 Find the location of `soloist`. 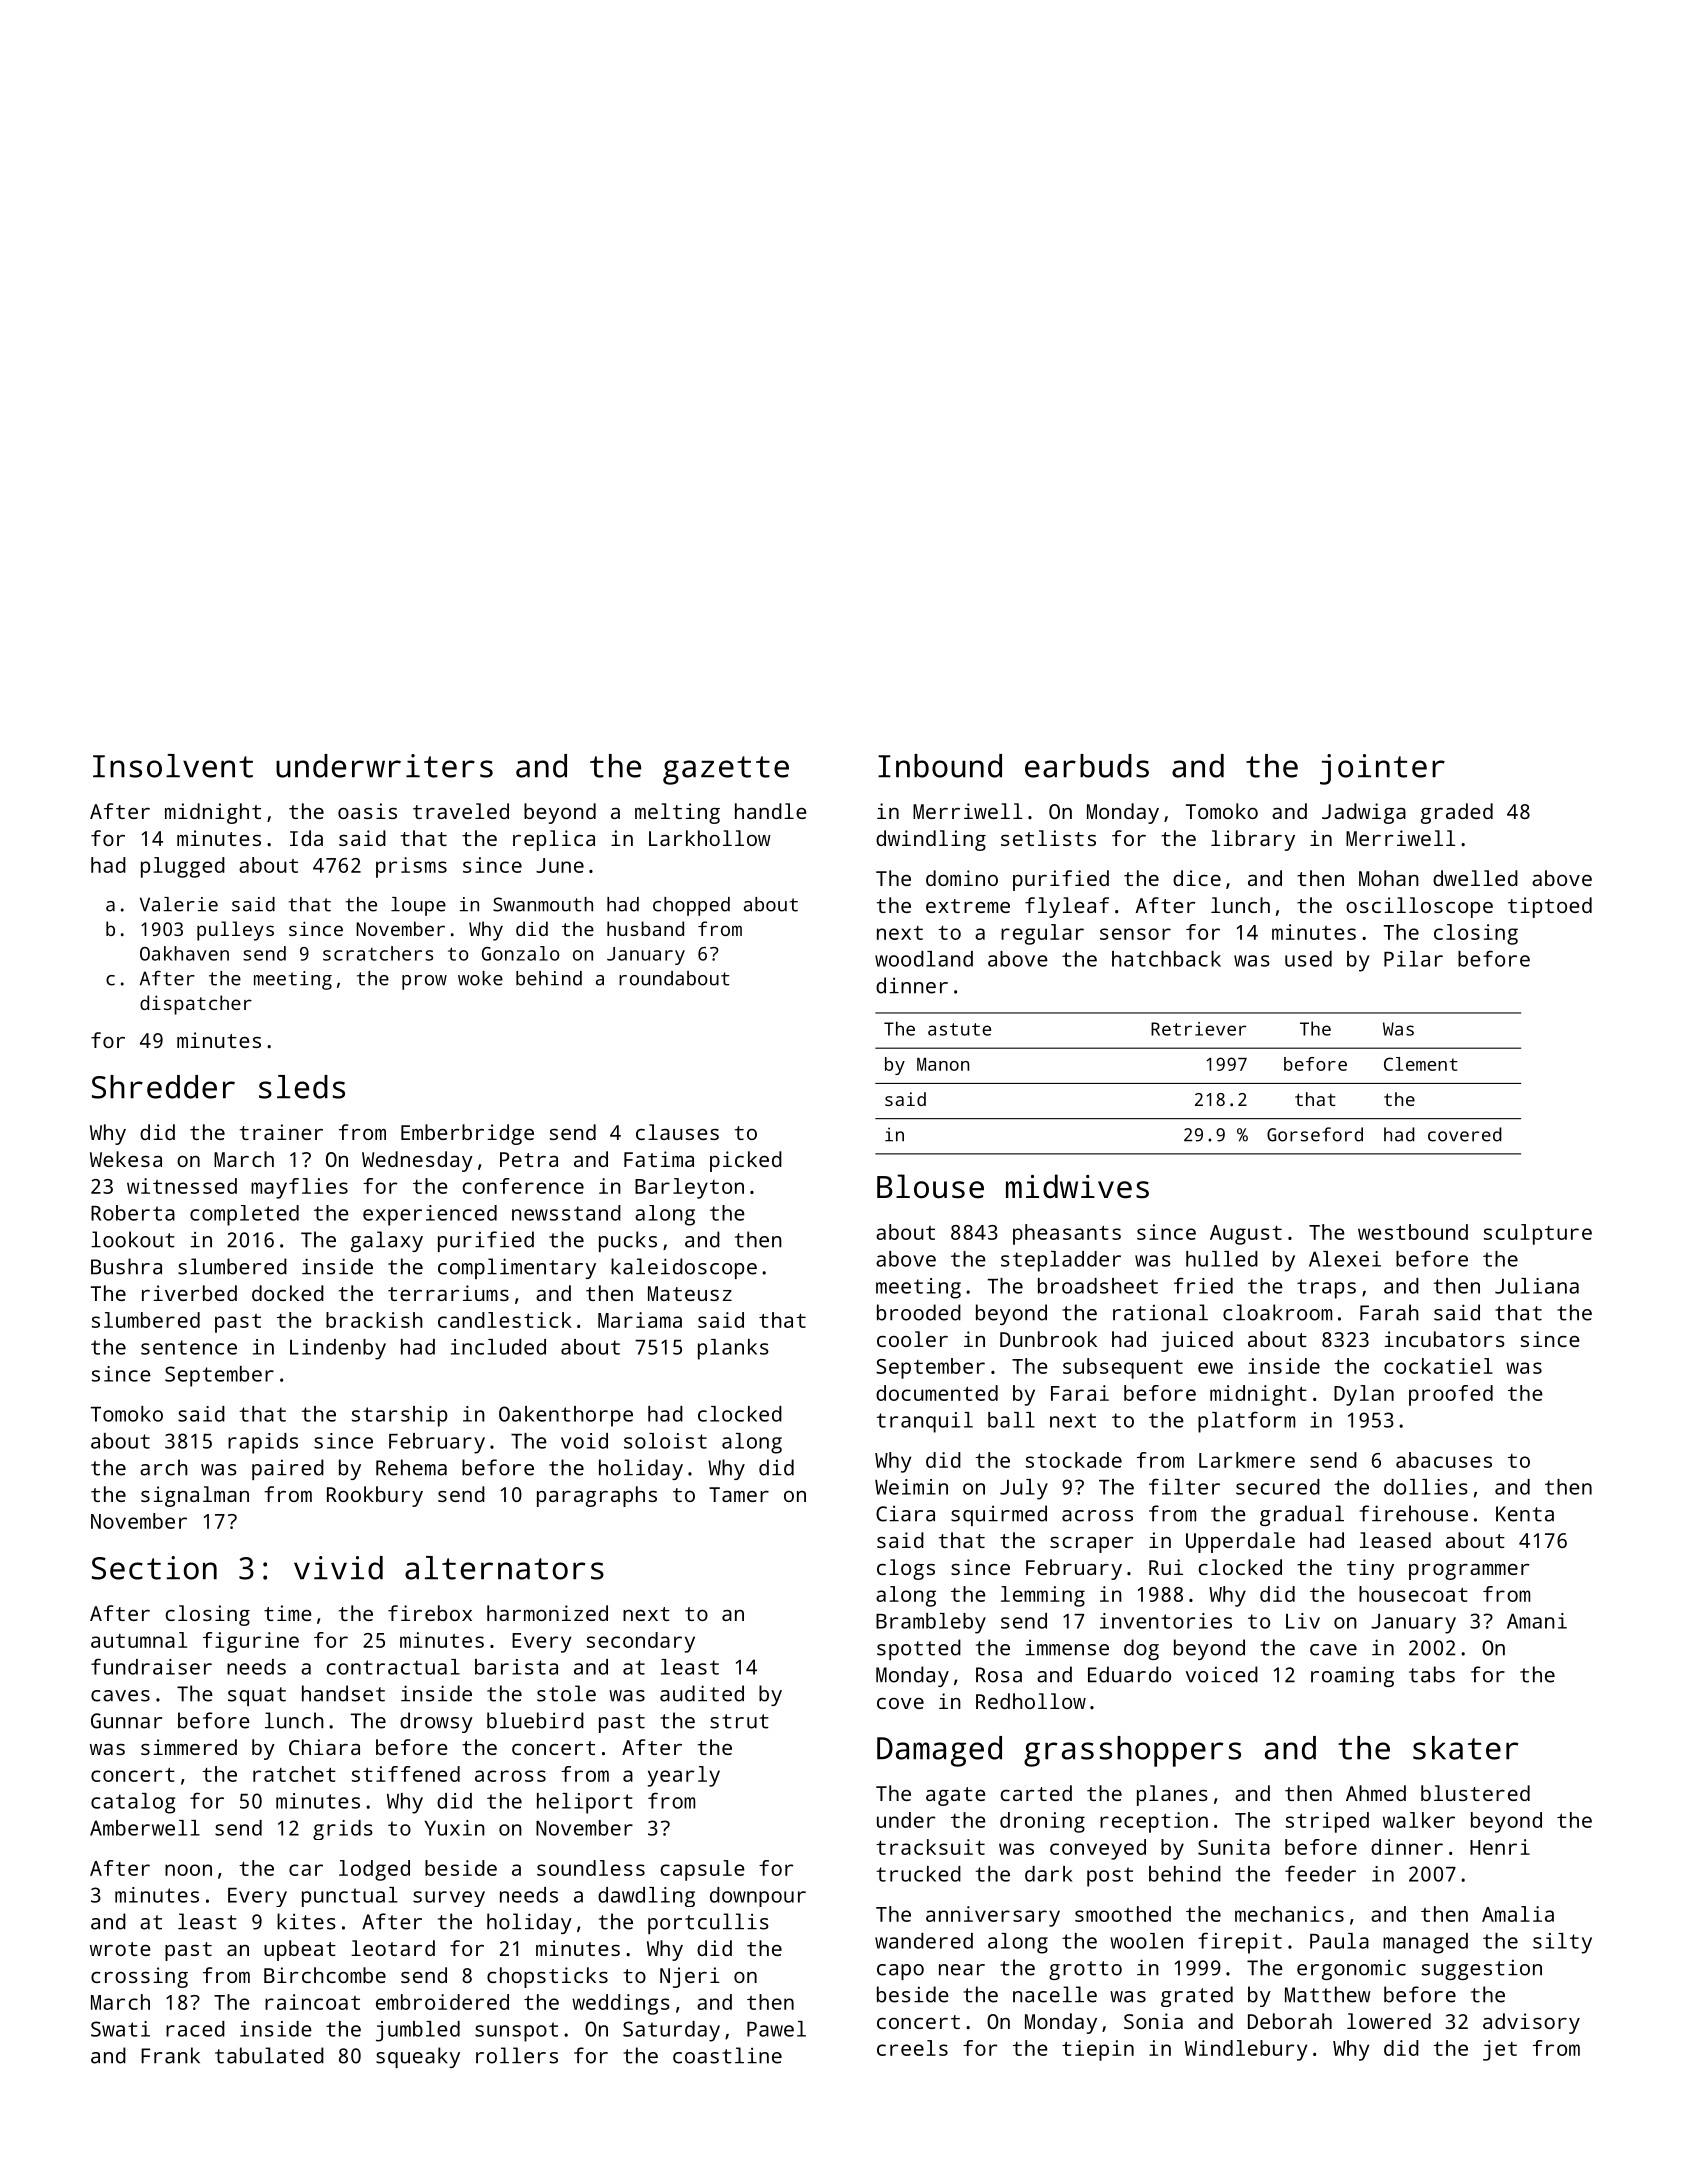

soloist is located at coordinates (665, 1441).
